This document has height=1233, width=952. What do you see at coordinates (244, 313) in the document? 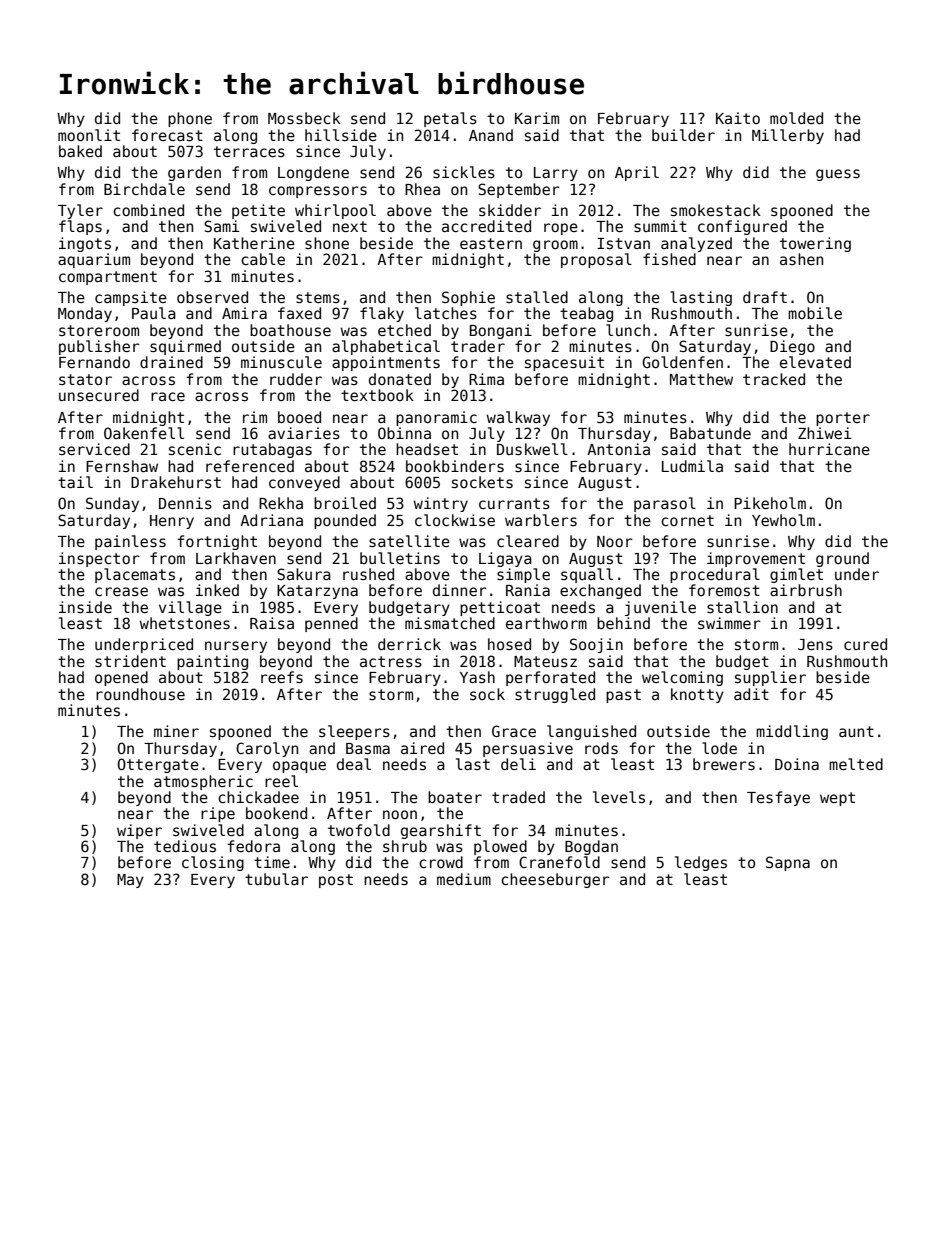
I see `Amira` at bounding box center [244, 313].
